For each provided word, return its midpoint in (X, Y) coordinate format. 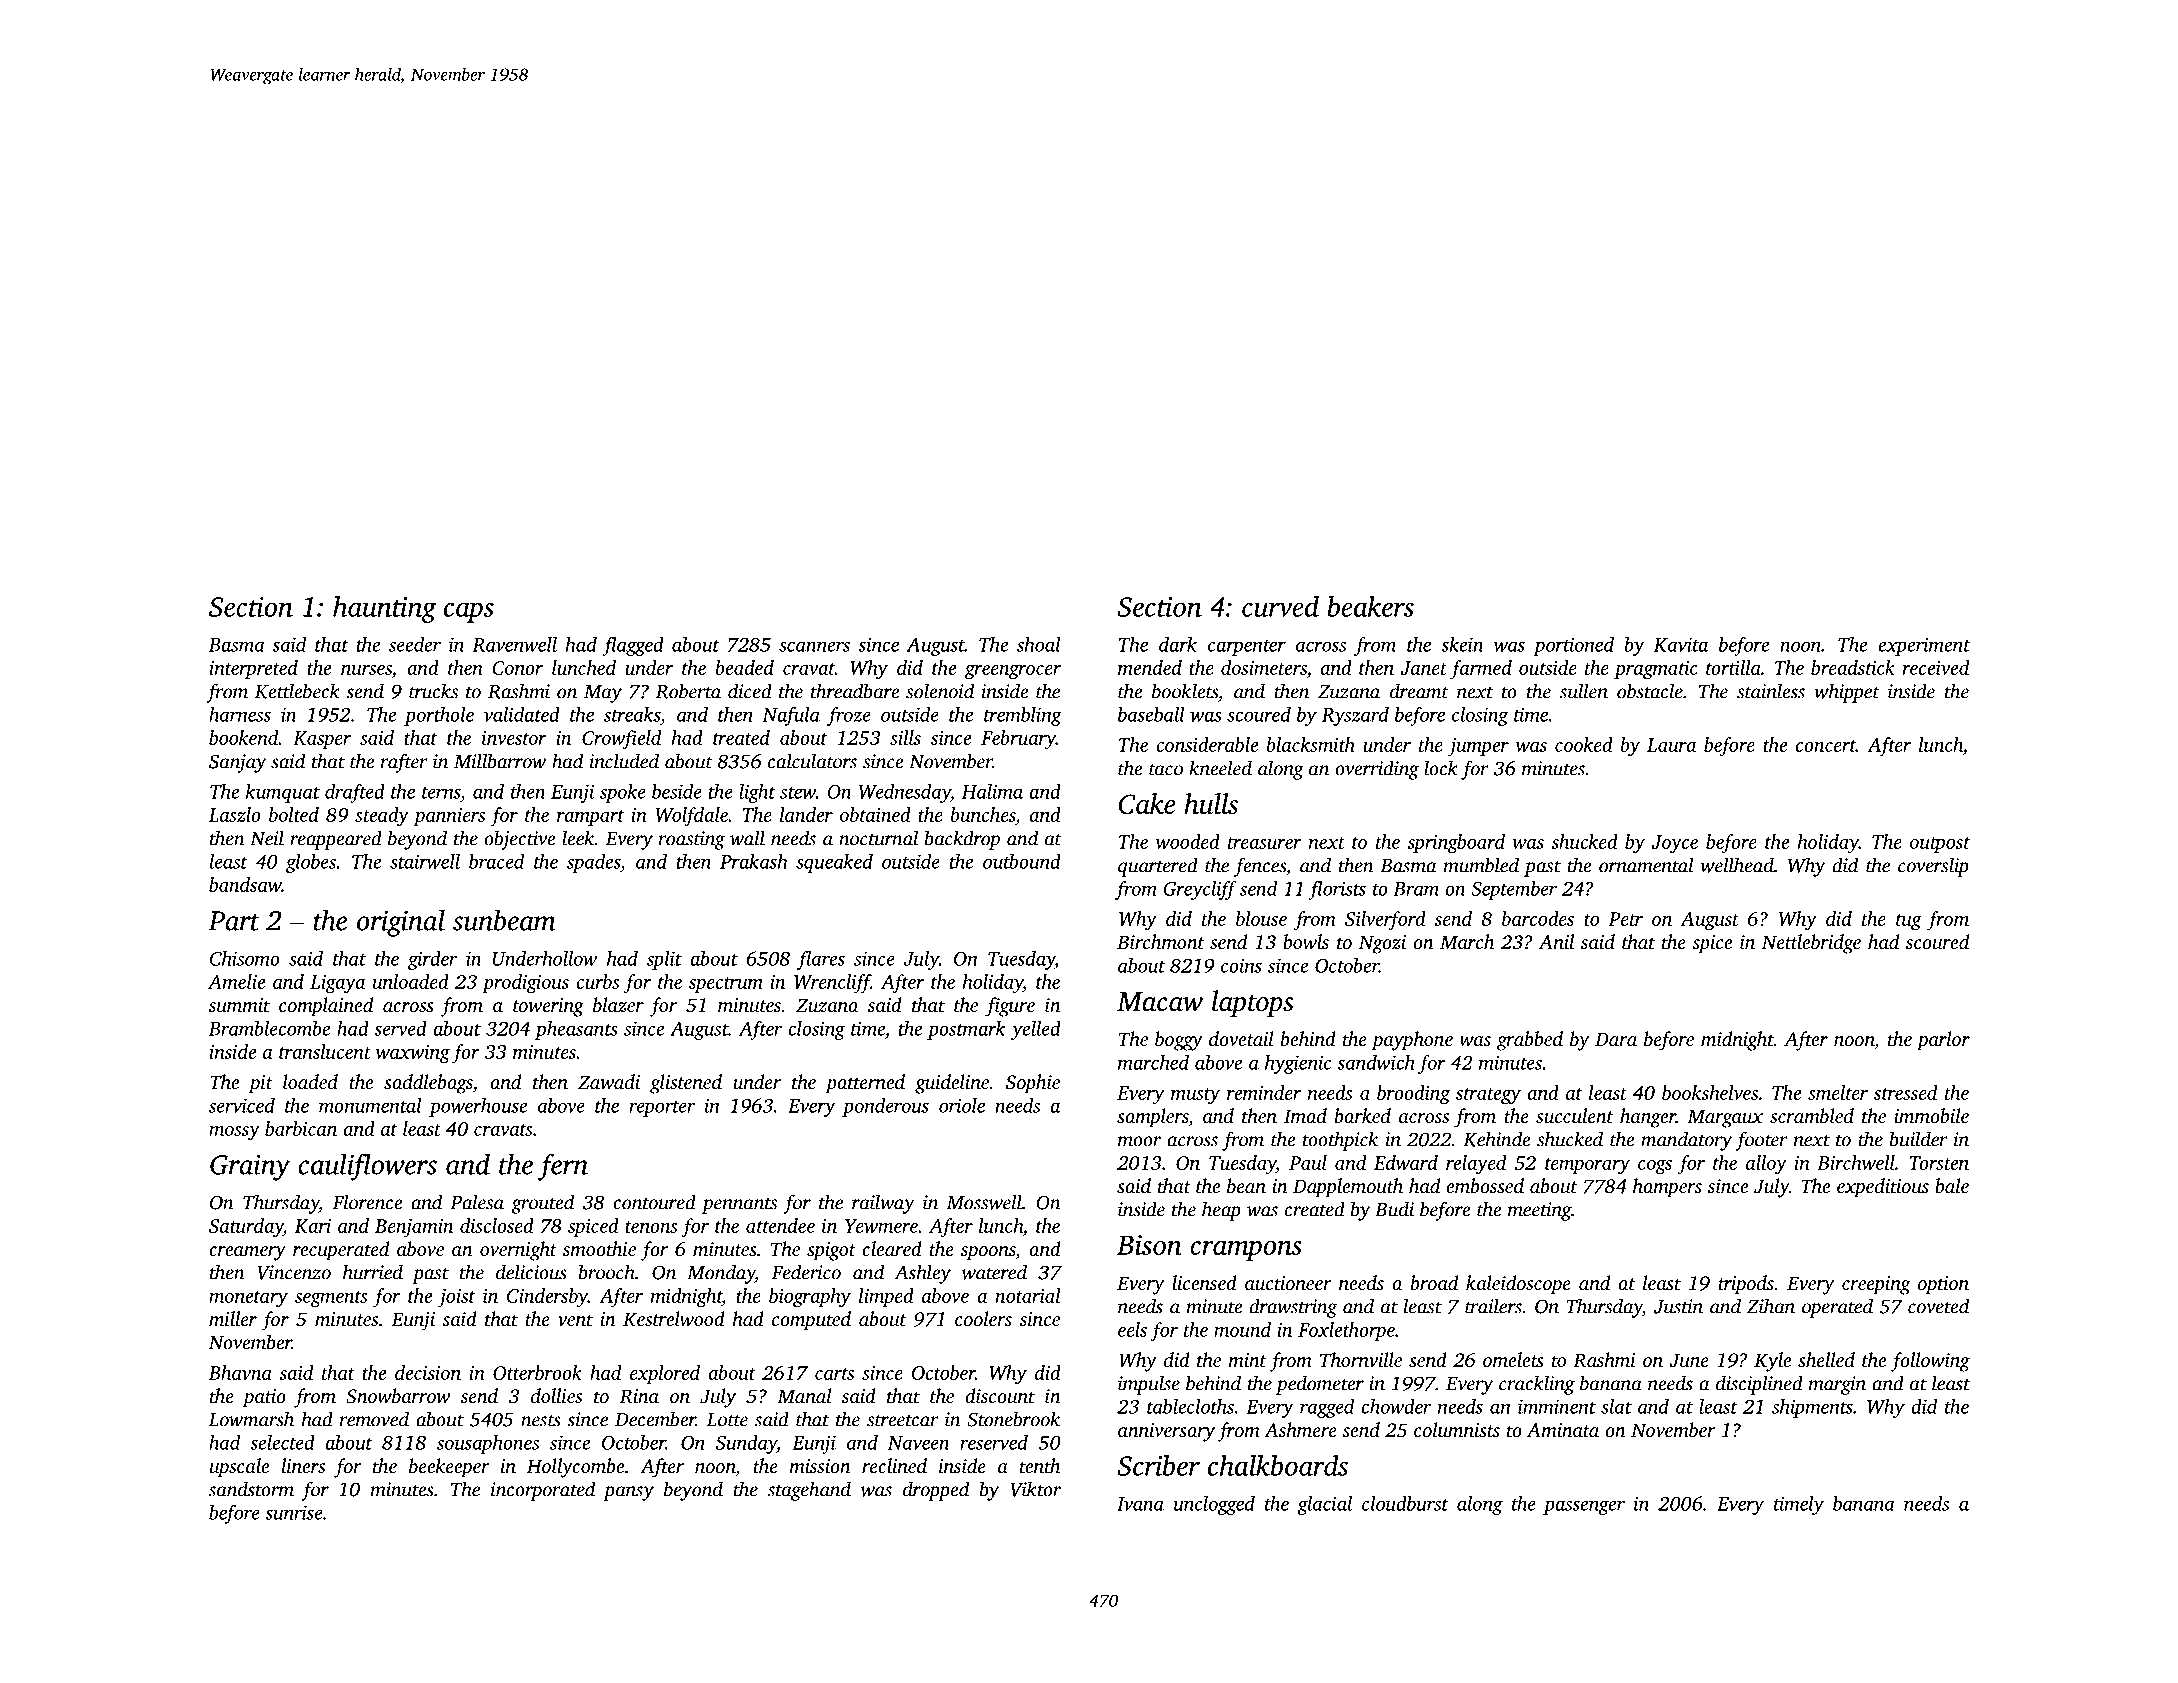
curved (1280, 606)
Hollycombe (575, 1468)
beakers (1370, 606)
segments (331, 1299)
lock (1441, 768)
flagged (633, 646)
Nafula (791, 716)
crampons (1246, 1251)
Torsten (1939, 1163)
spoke (623, 793)
